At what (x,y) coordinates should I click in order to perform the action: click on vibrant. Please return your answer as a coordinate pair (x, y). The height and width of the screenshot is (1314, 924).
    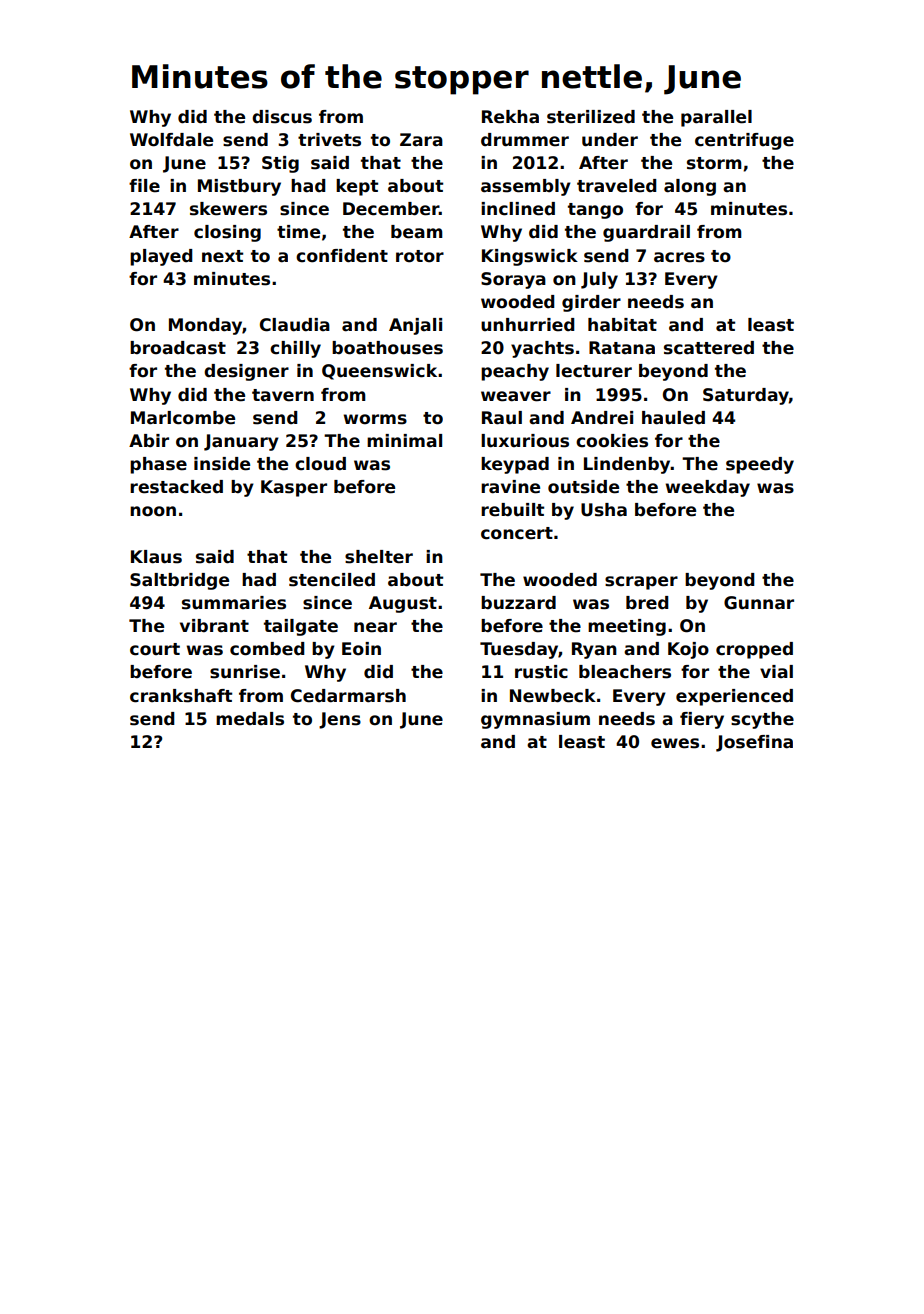
    Looking at the image, I should click on (214, 625).
